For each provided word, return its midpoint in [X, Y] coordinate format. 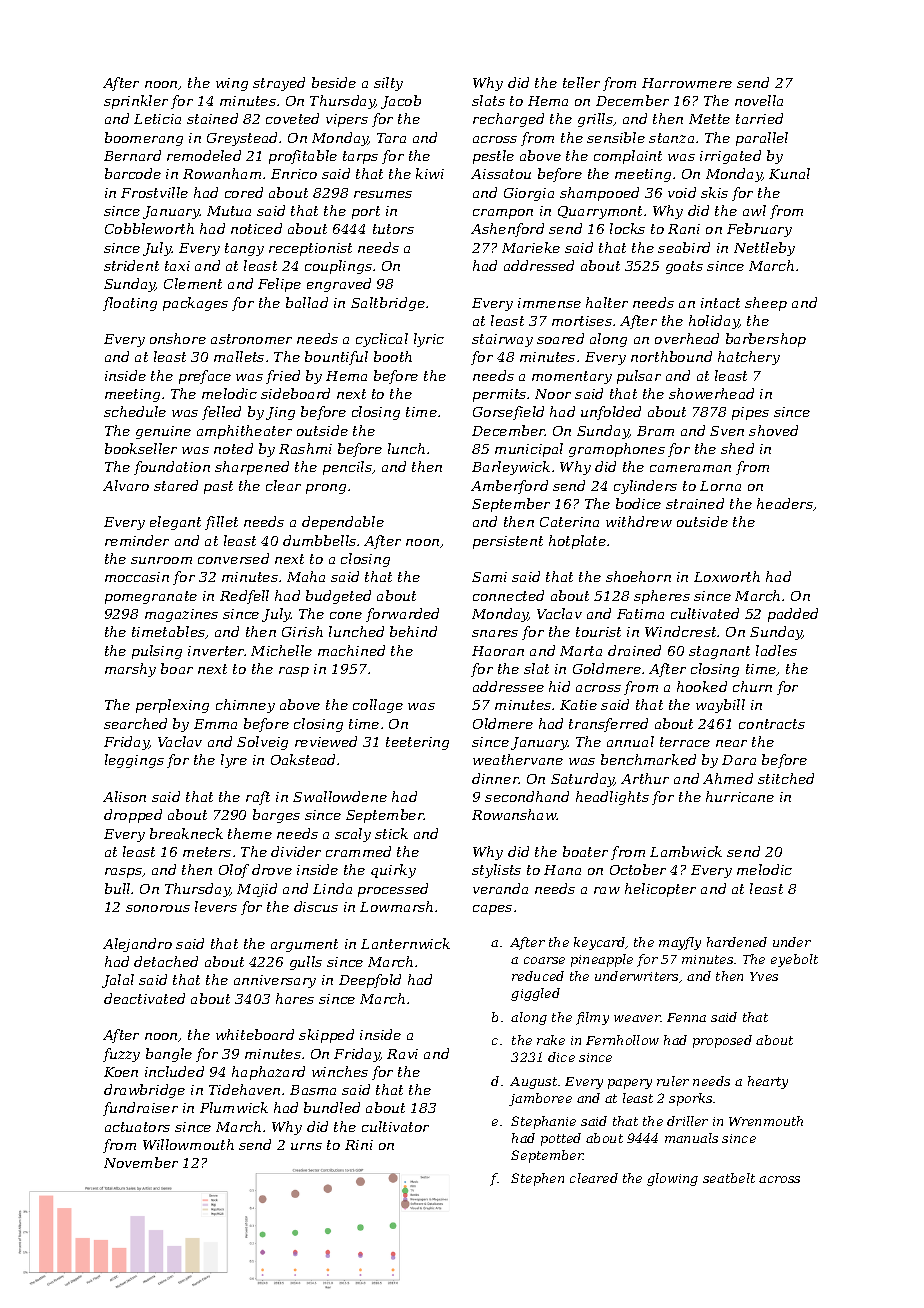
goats [684, 267]
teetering [417, 743]
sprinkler [136, 102]
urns [306, 1146]
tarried [759, 118]
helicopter [660, 890]
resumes [383, 194]
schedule [135, 411]
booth [393, 356]
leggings [134, 761]
